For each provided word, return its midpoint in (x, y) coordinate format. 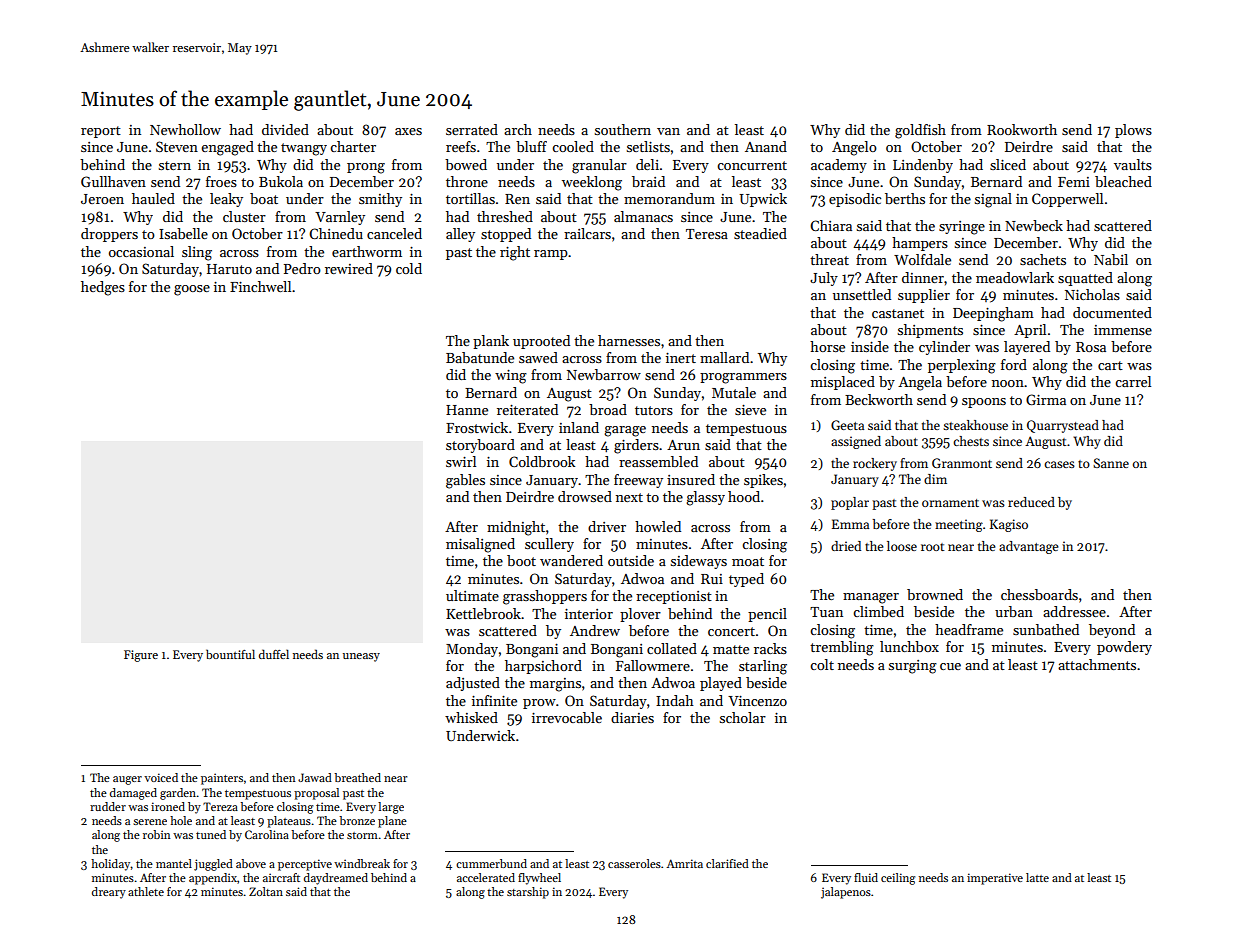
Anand (766, 146)
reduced (1031, 502)
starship (528, 893)
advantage (1029, 547)
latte (1037, 877)
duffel (274, 654)
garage (625, 431)
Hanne (467, 410)
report (101, 132)
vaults (1133, 164)
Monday (472, 650)
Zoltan (266, 891)
